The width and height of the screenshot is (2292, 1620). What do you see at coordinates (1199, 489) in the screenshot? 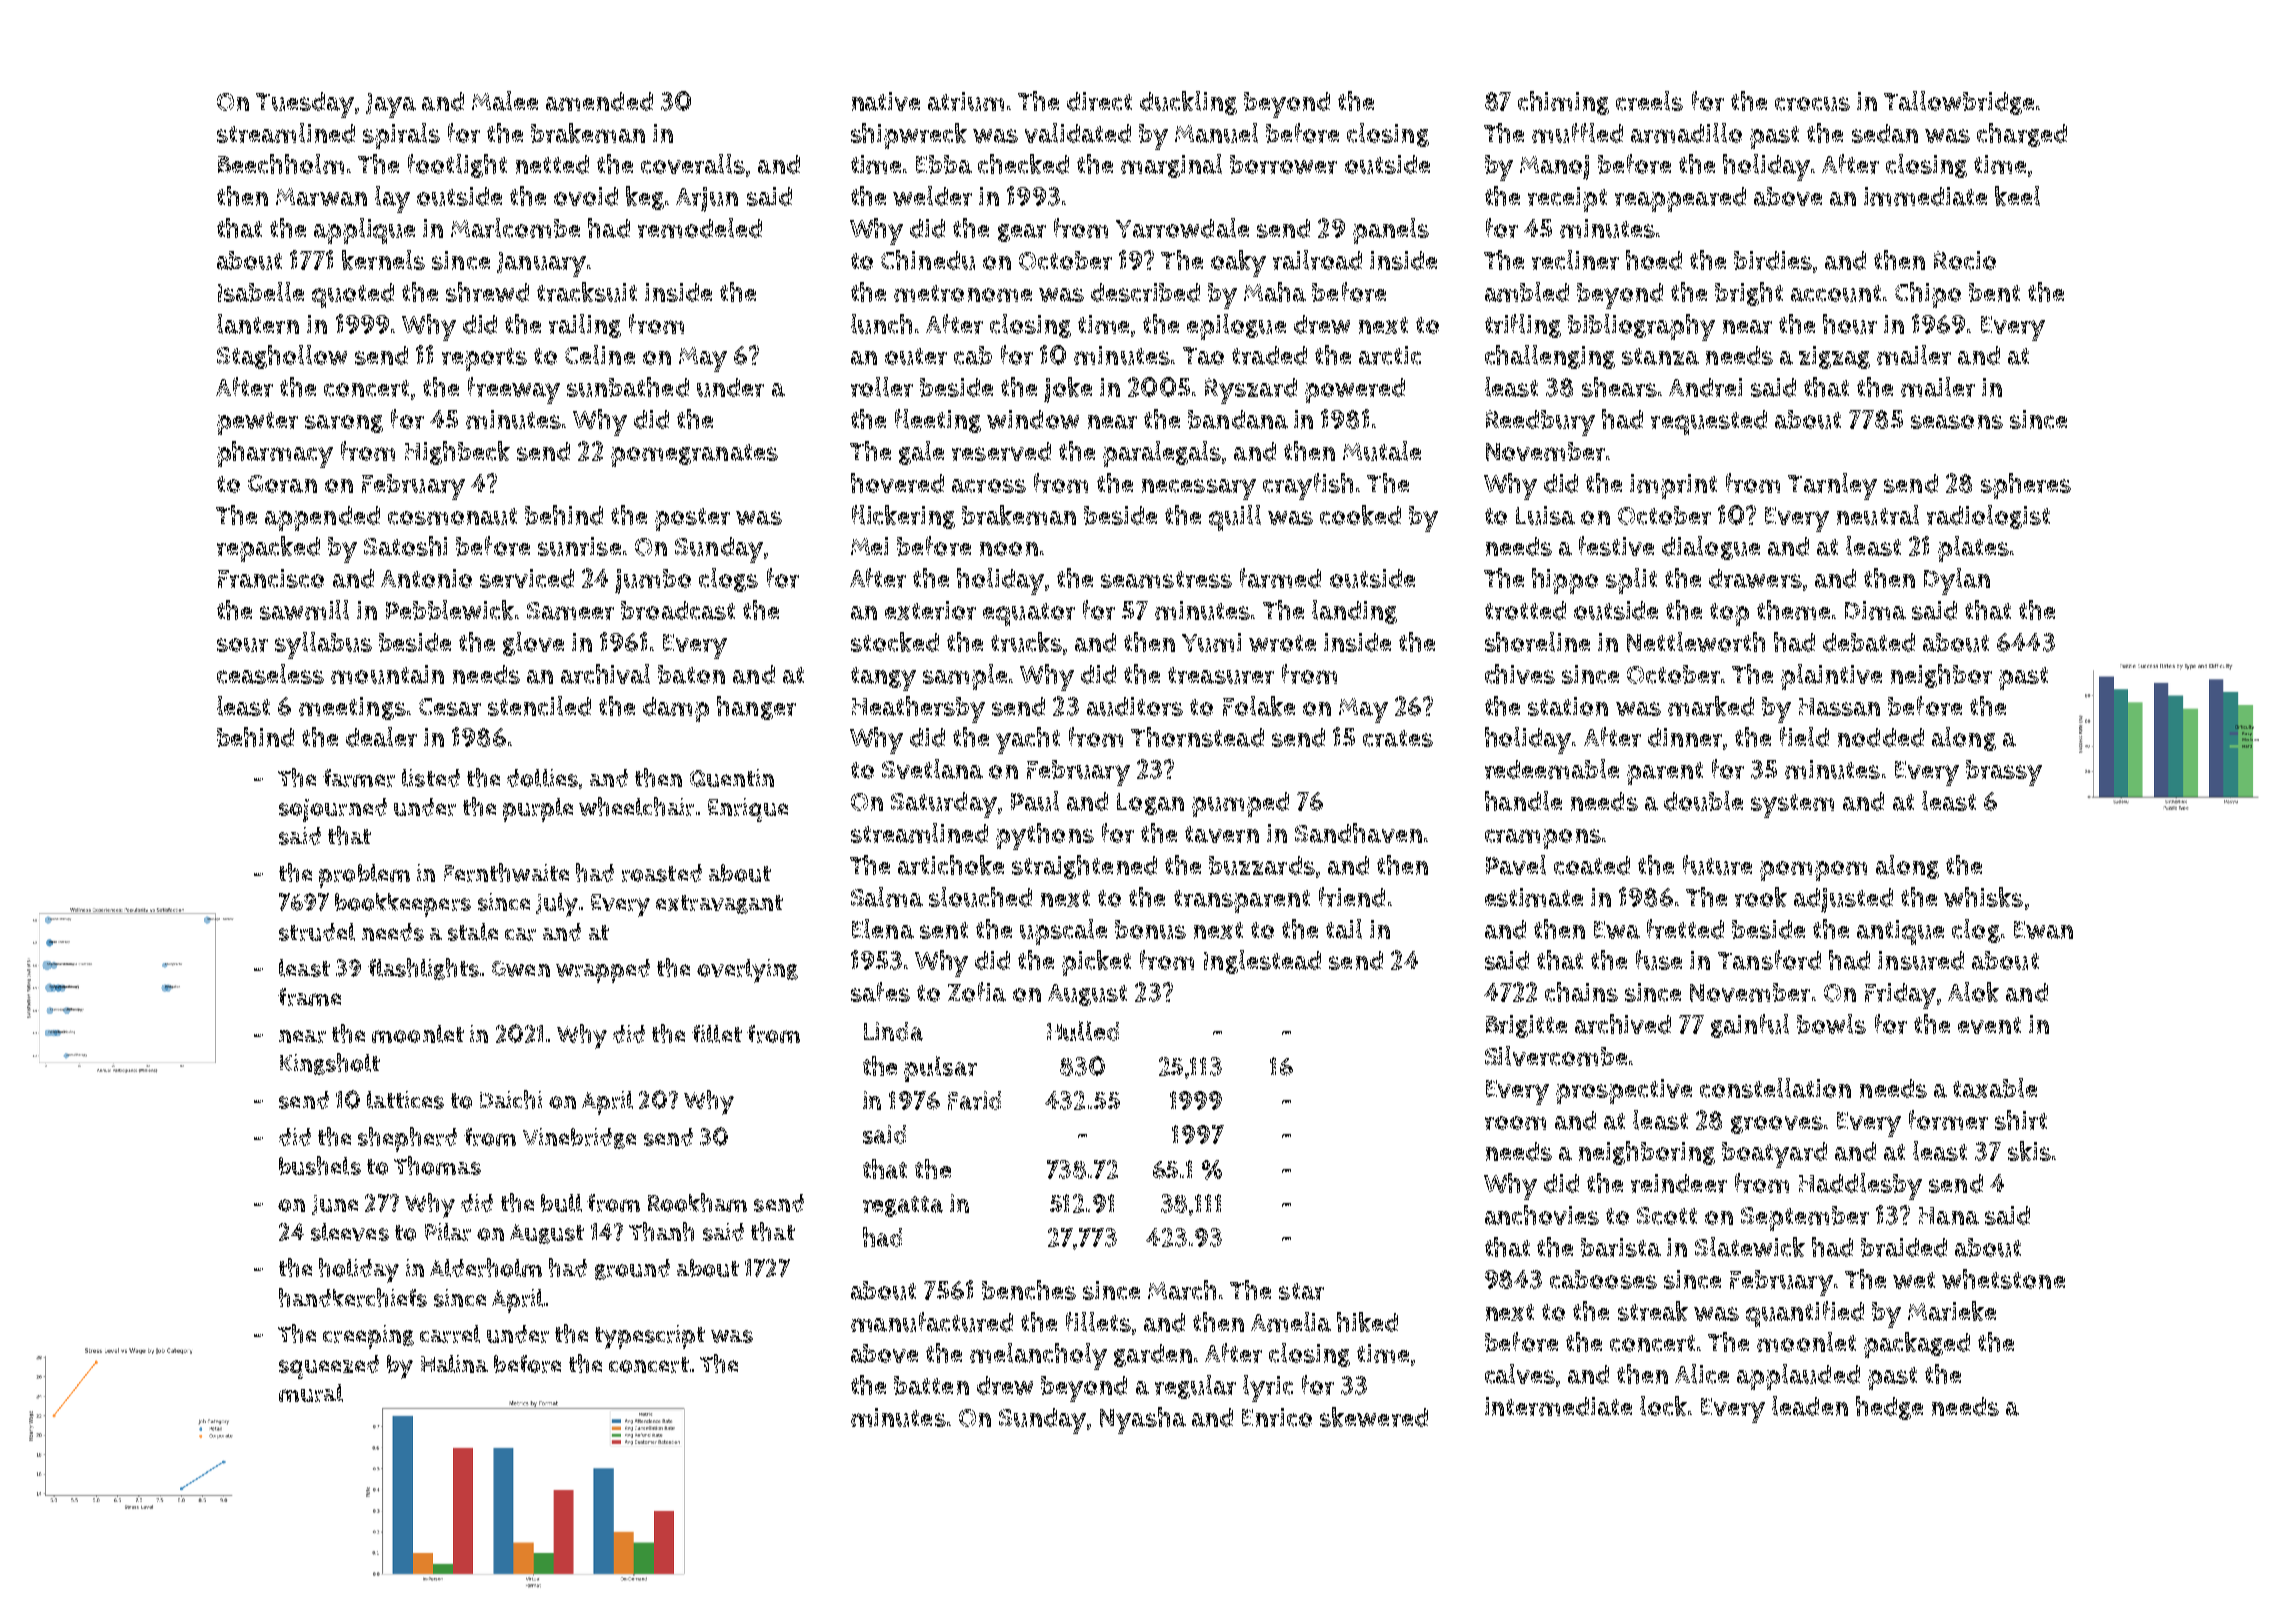
I see `necessary` at bounding box center [1199, 489].
